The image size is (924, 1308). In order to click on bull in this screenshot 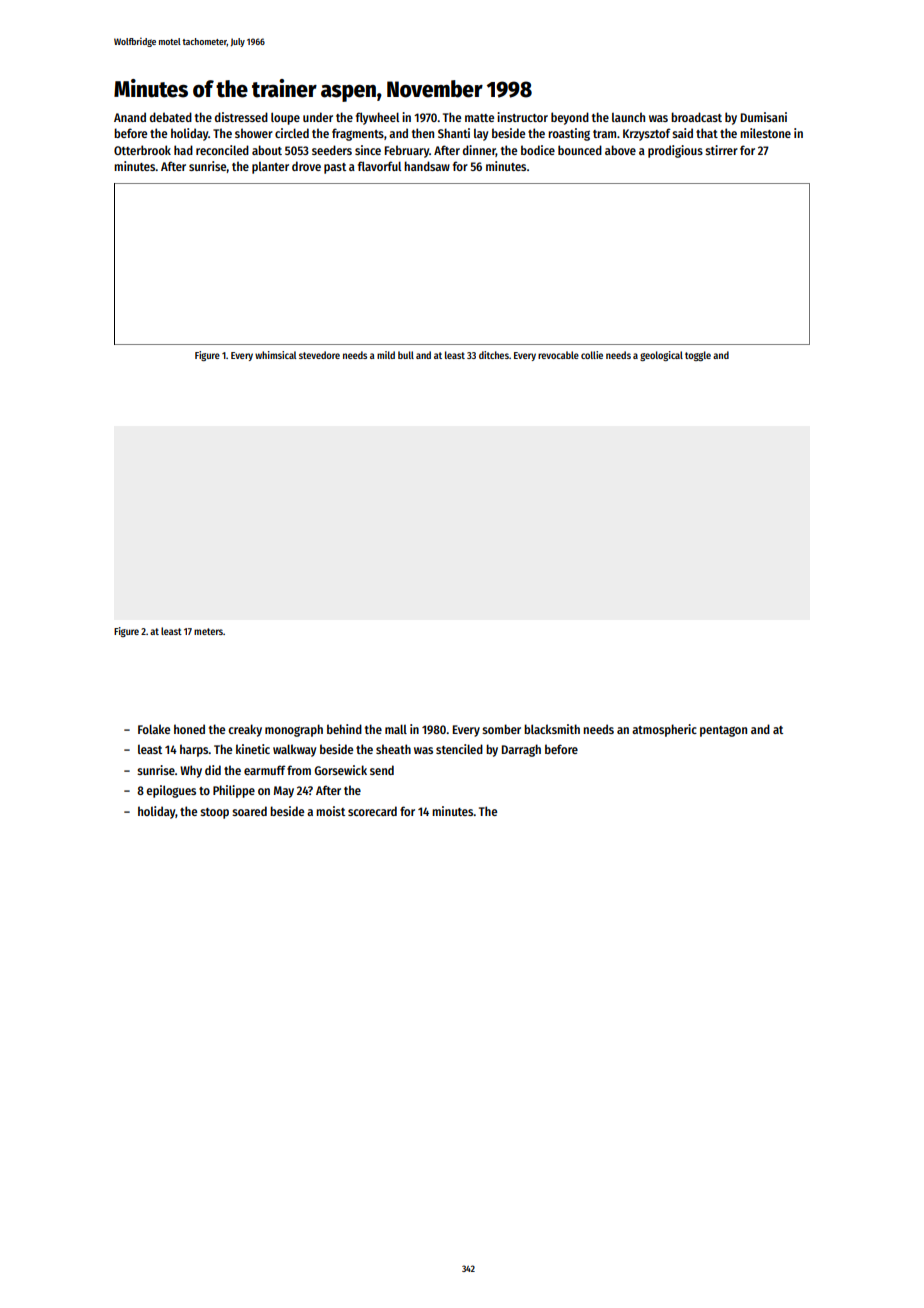, I will do `click(406, 355)`.
